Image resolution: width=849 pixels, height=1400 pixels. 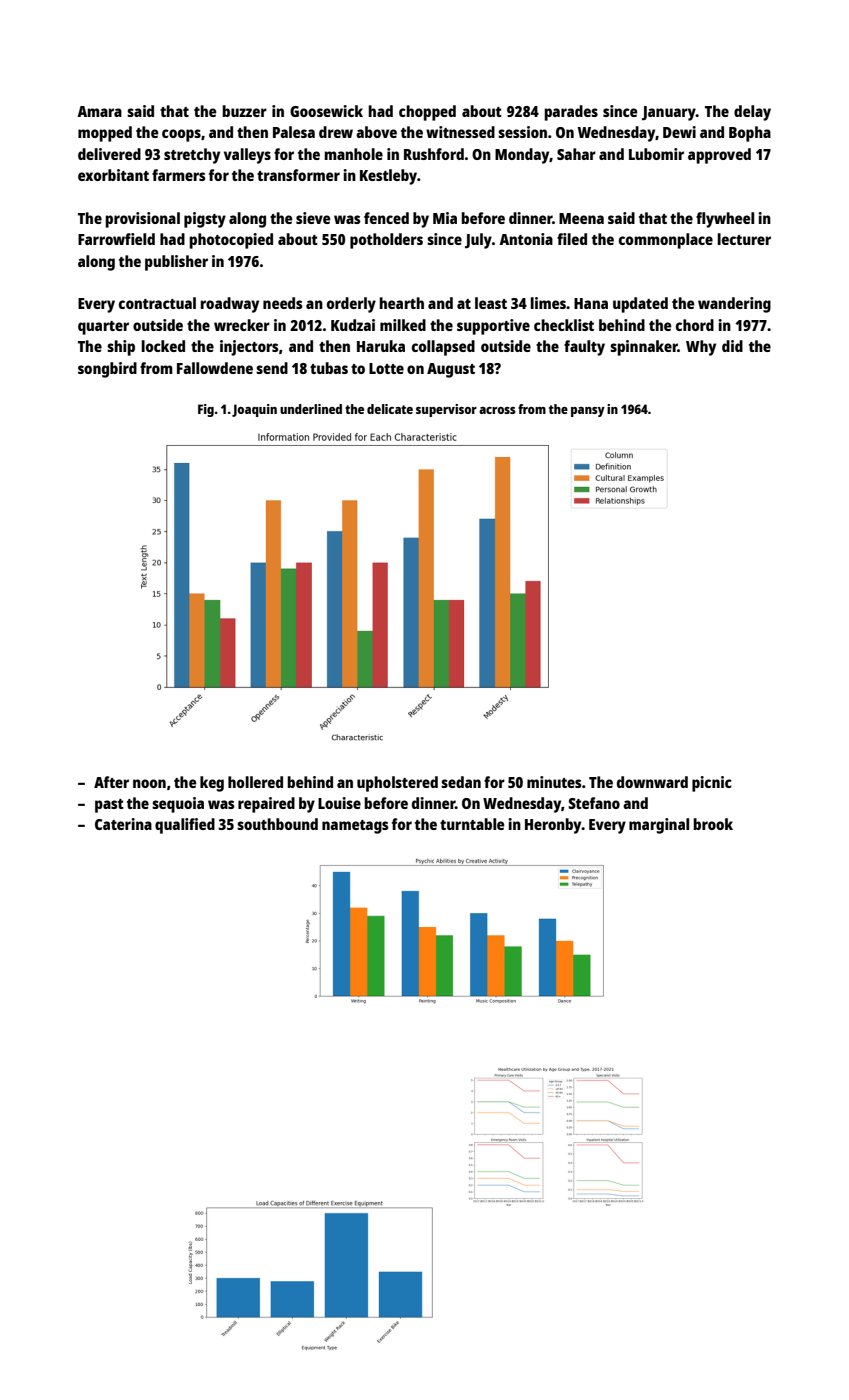 What do you see at coordinates (461, 782) in the image?
I see `sedan` at bounding box center [461, 782].
